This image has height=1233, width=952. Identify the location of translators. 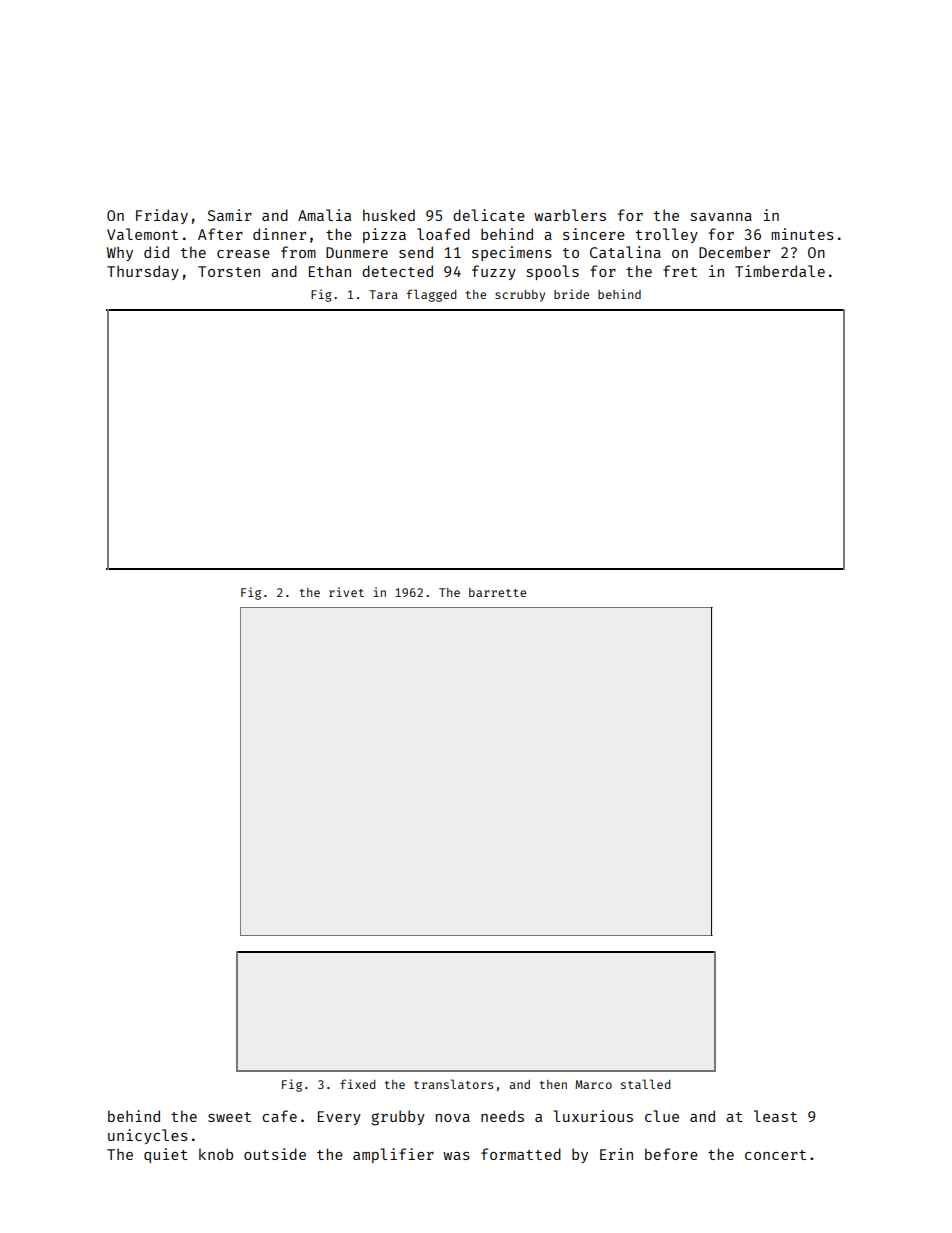
(453, 1084).
